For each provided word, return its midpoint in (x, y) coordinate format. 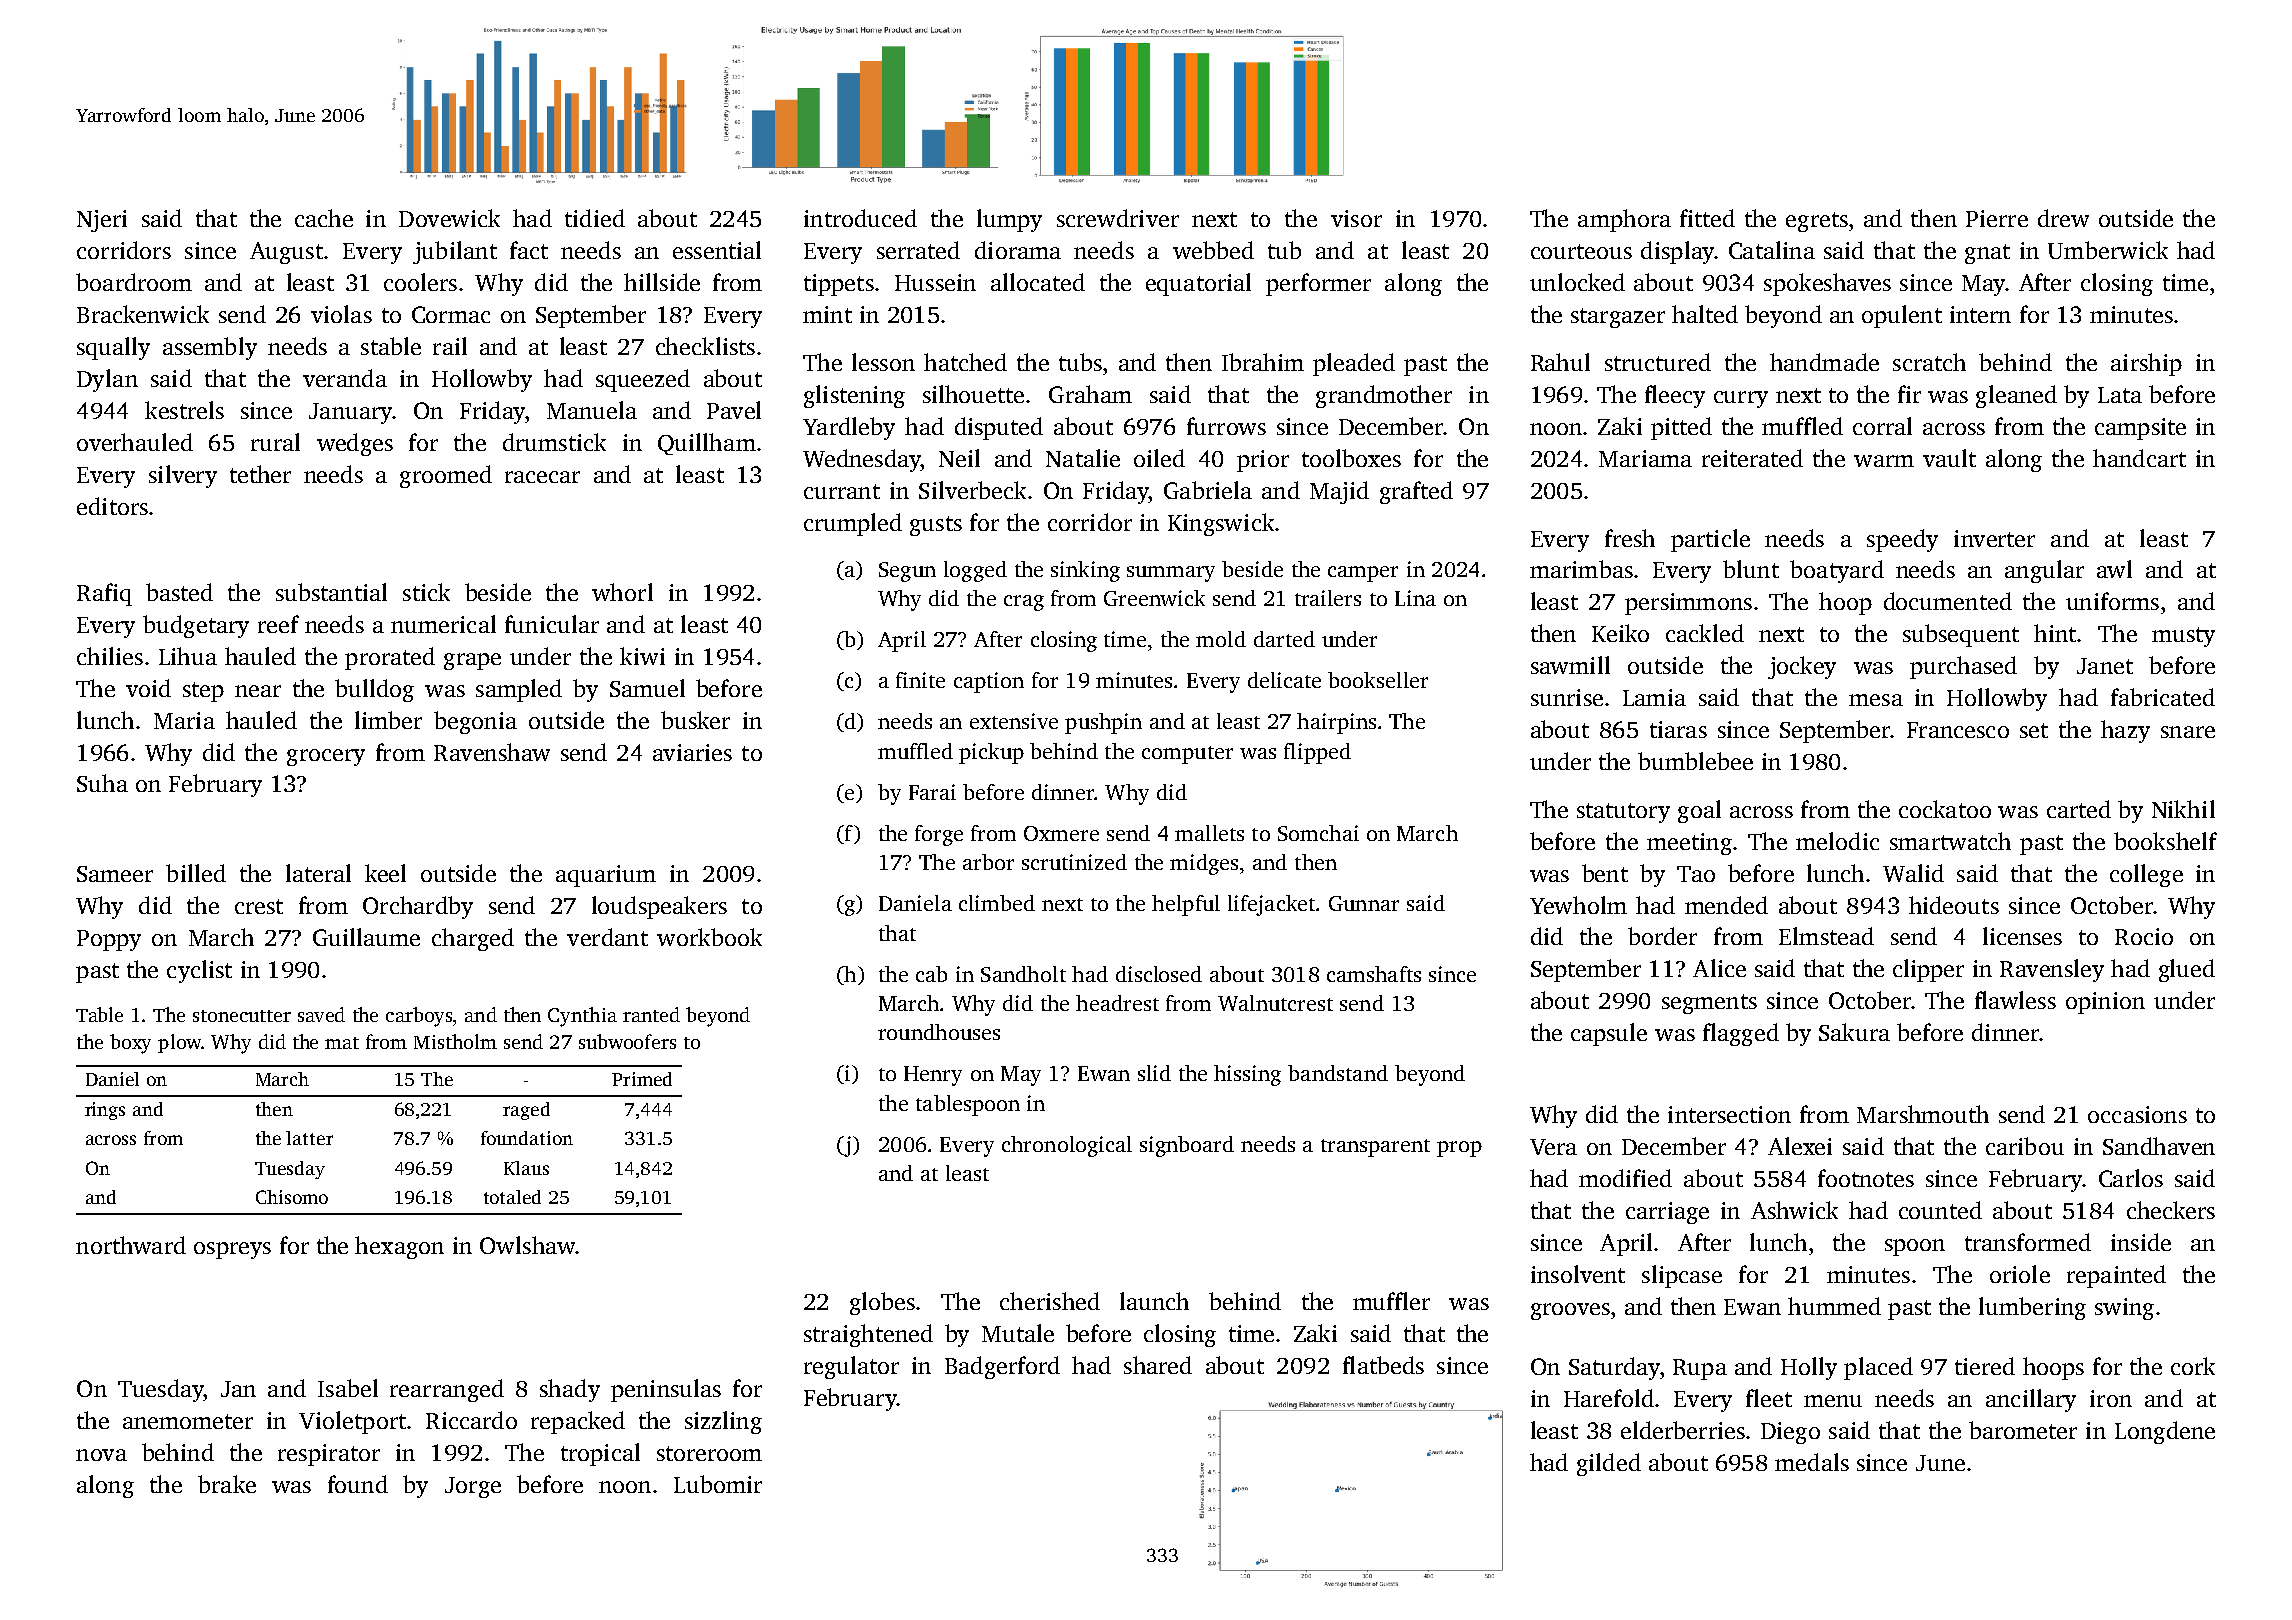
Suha (102, 783)
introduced (860, 218)
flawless (2015, 1000)
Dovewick (449, 218)
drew (2063, 218)
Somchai (1318, 833)
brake (227, 1484)
